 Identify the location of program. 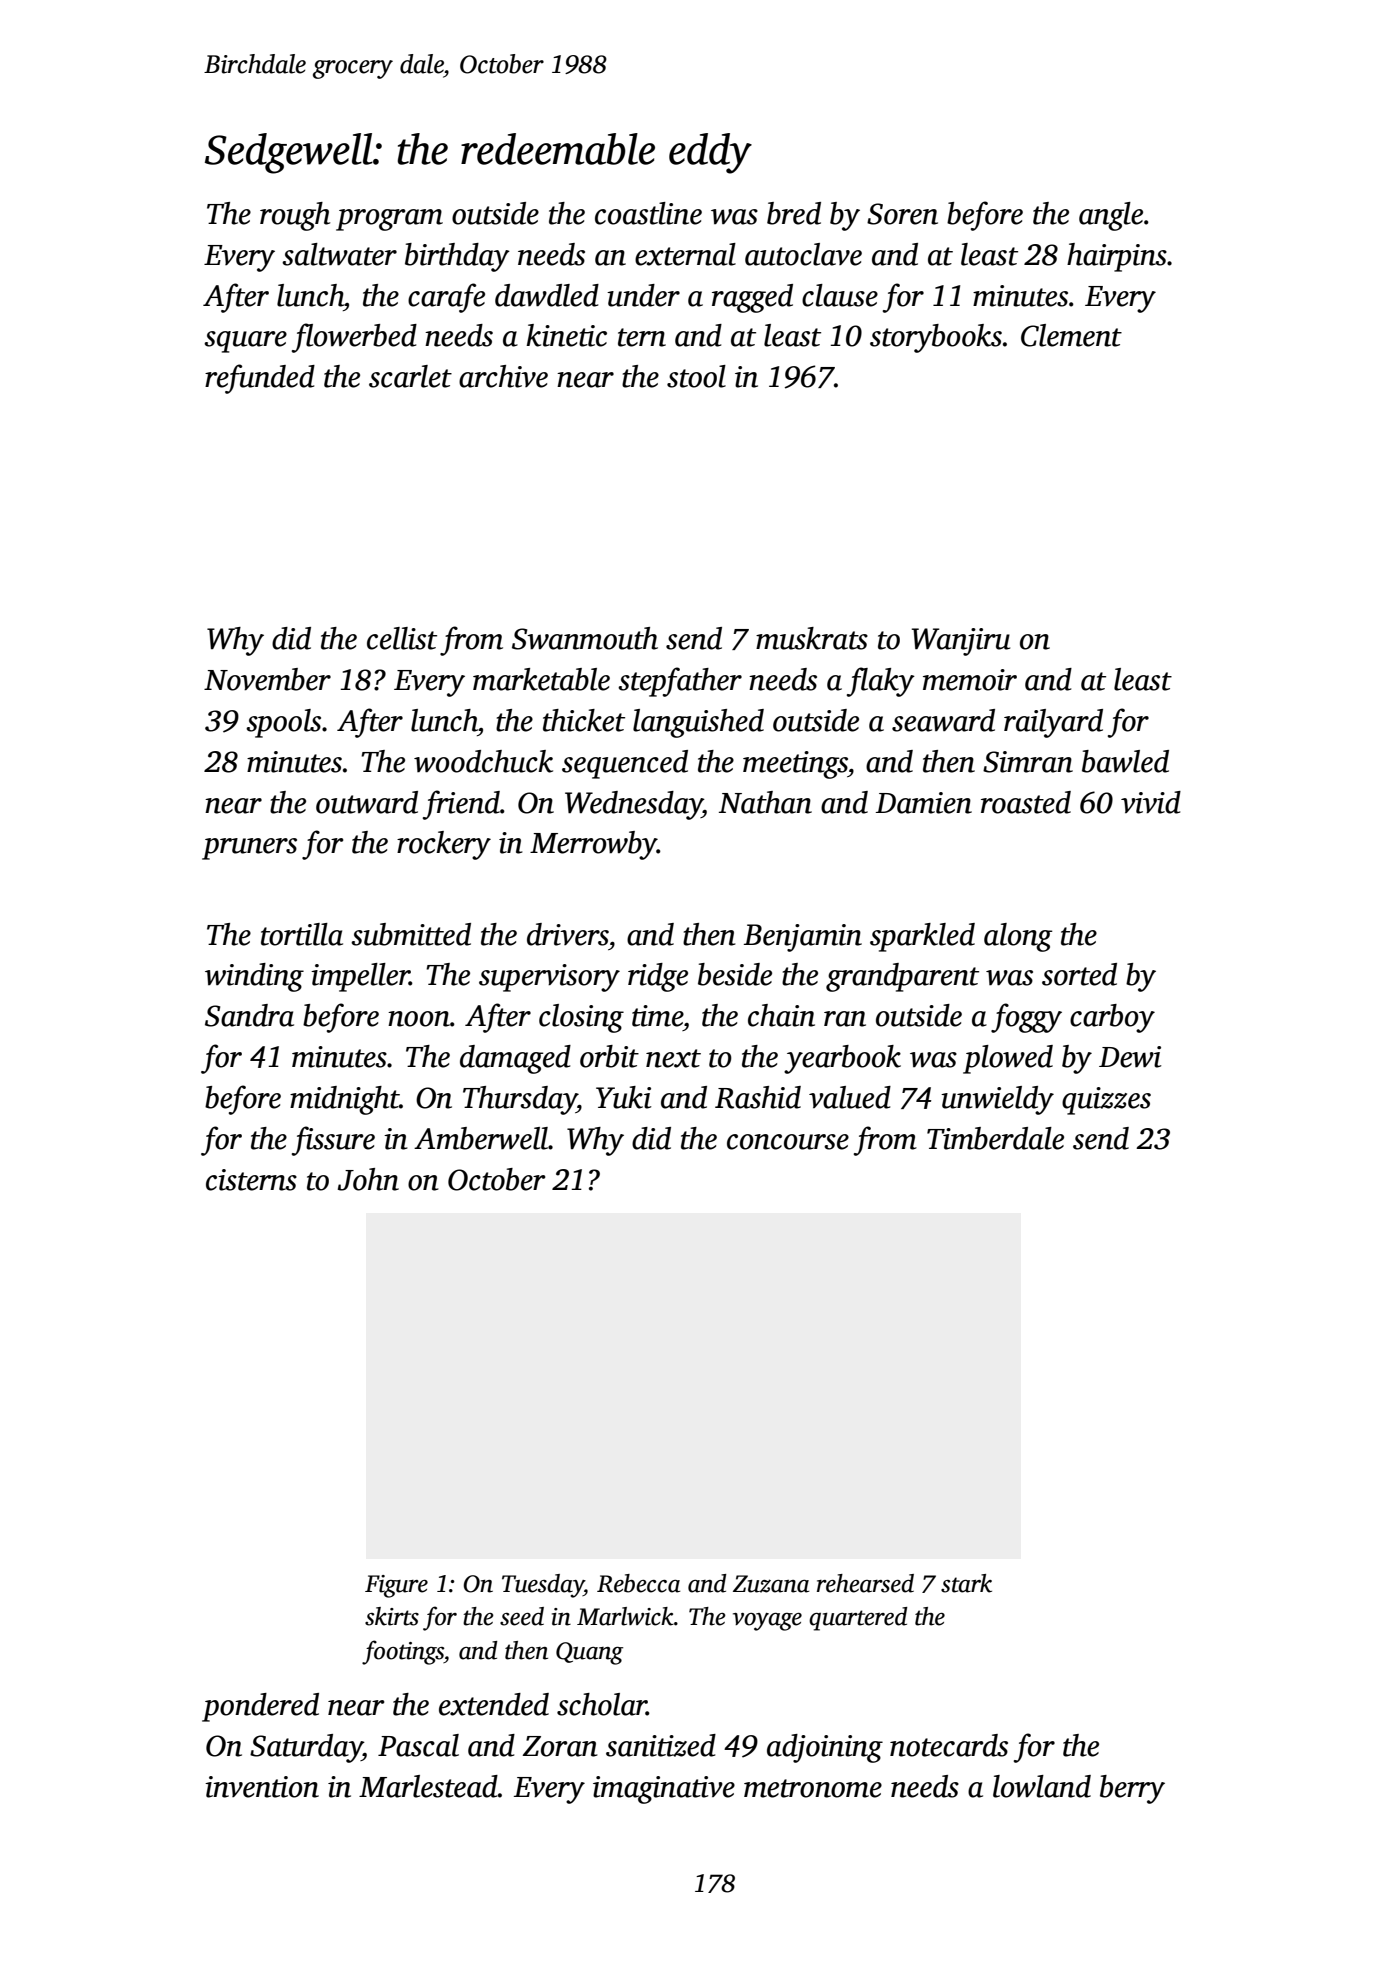
(389, 220).
